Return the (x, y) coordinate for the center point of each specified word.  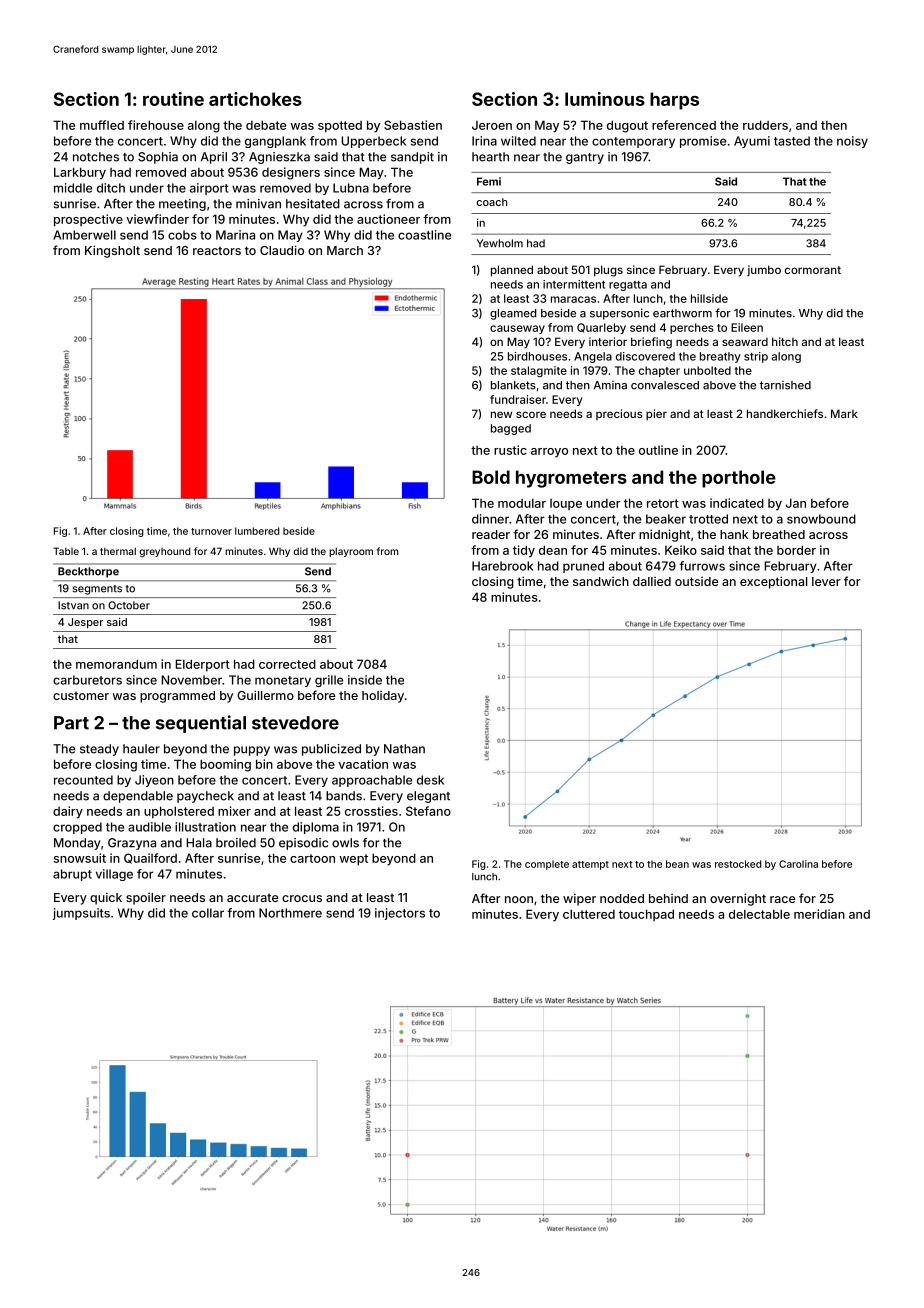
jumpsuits (81, 914)
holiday (383, 697)
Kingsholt (112, 251)
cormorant (813, 270)
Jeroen (492, 125)
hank (734, 534)
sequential (201, 724)
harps (674, 101)
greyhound (165, 552)
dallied (652, 581)
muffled (102, 125)
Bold (491, 477)
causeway (517, 329)
